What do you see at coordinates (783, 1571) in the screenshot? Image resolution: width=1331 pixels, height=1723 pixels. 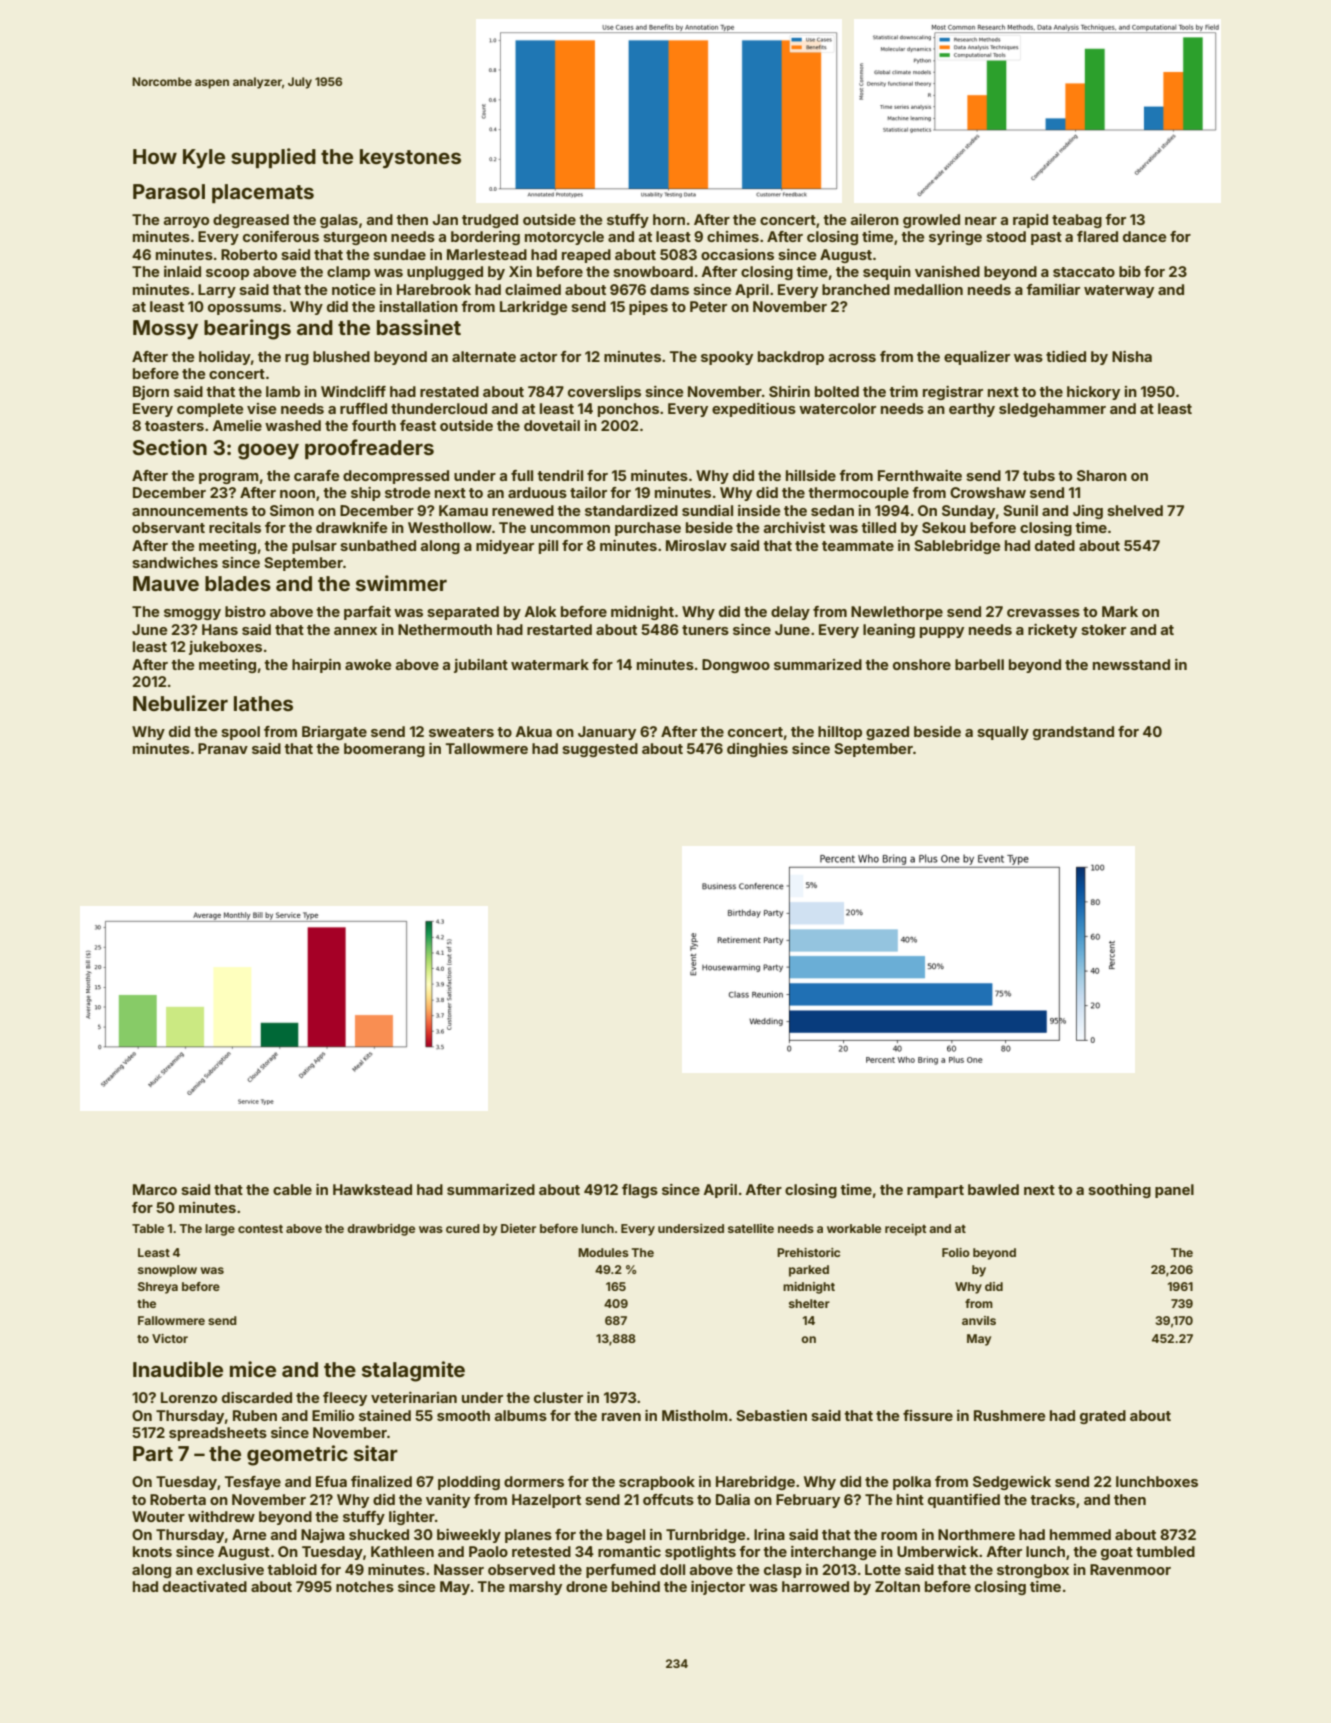 I see `clasp` at bounding box center [783, 1571].
